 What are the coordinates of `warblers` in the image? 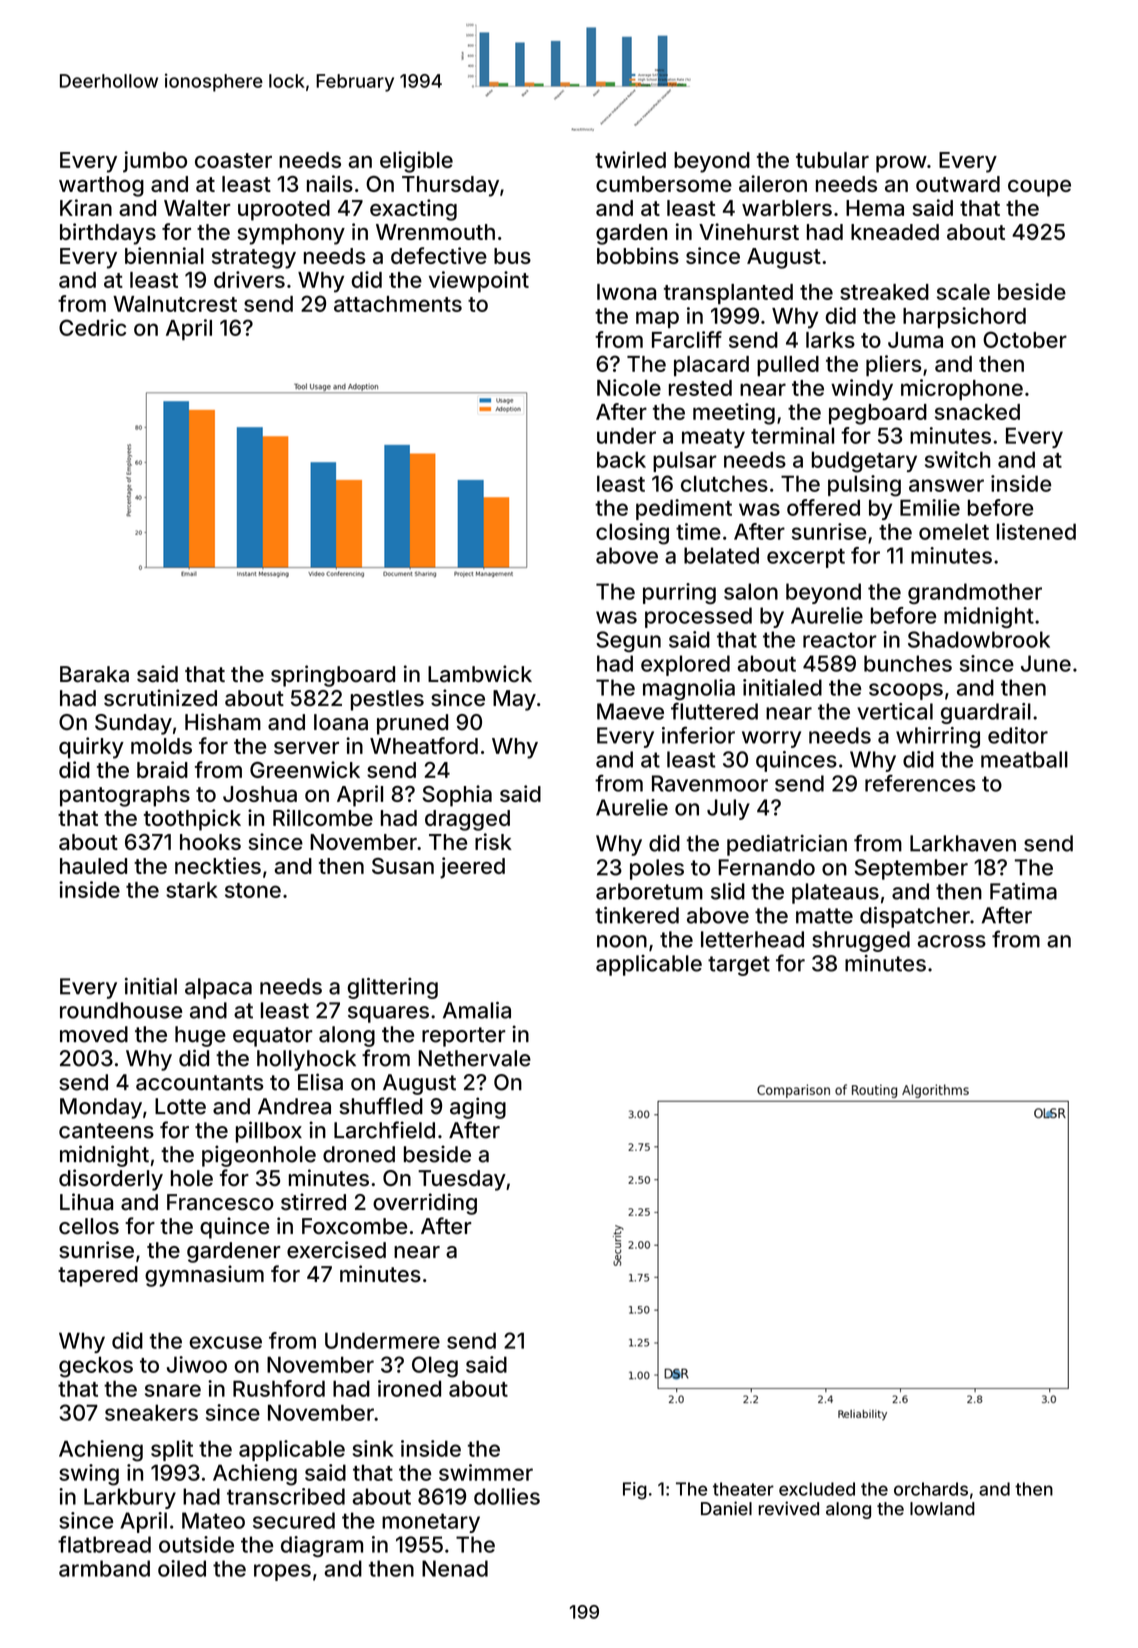 It's located at (787, 208).
